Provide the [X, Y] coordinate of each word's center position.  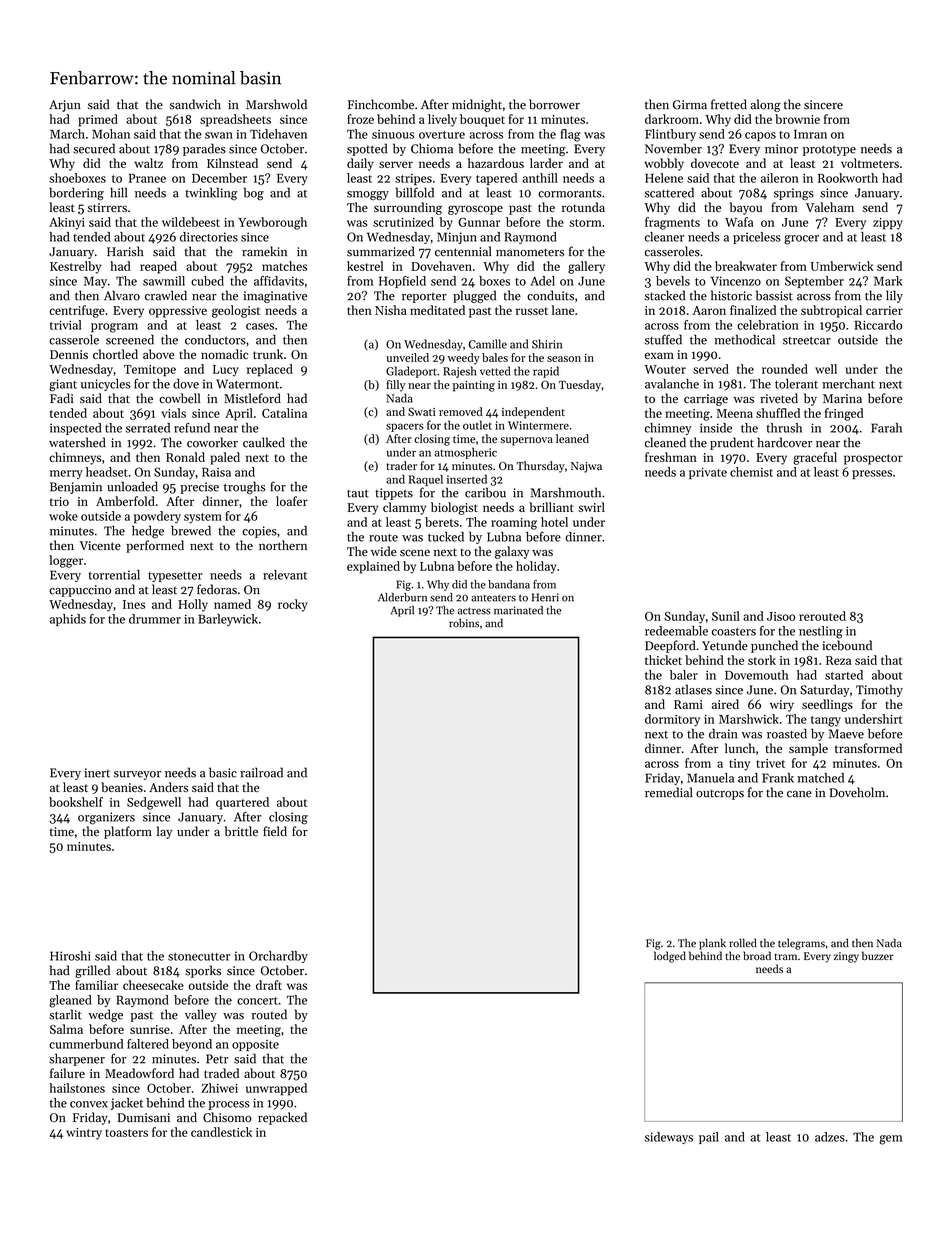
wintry [84, 1134]
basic [223, 772]
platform [128, 832]
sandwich [195, 104]
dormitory [672, 720]
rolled [743, 943]
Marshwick [749, 719]
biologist [454, 508]
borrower [554, 104]
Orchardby [278, 957]
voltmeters [870, 163]
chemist [751, 472]
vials [173, 413]
